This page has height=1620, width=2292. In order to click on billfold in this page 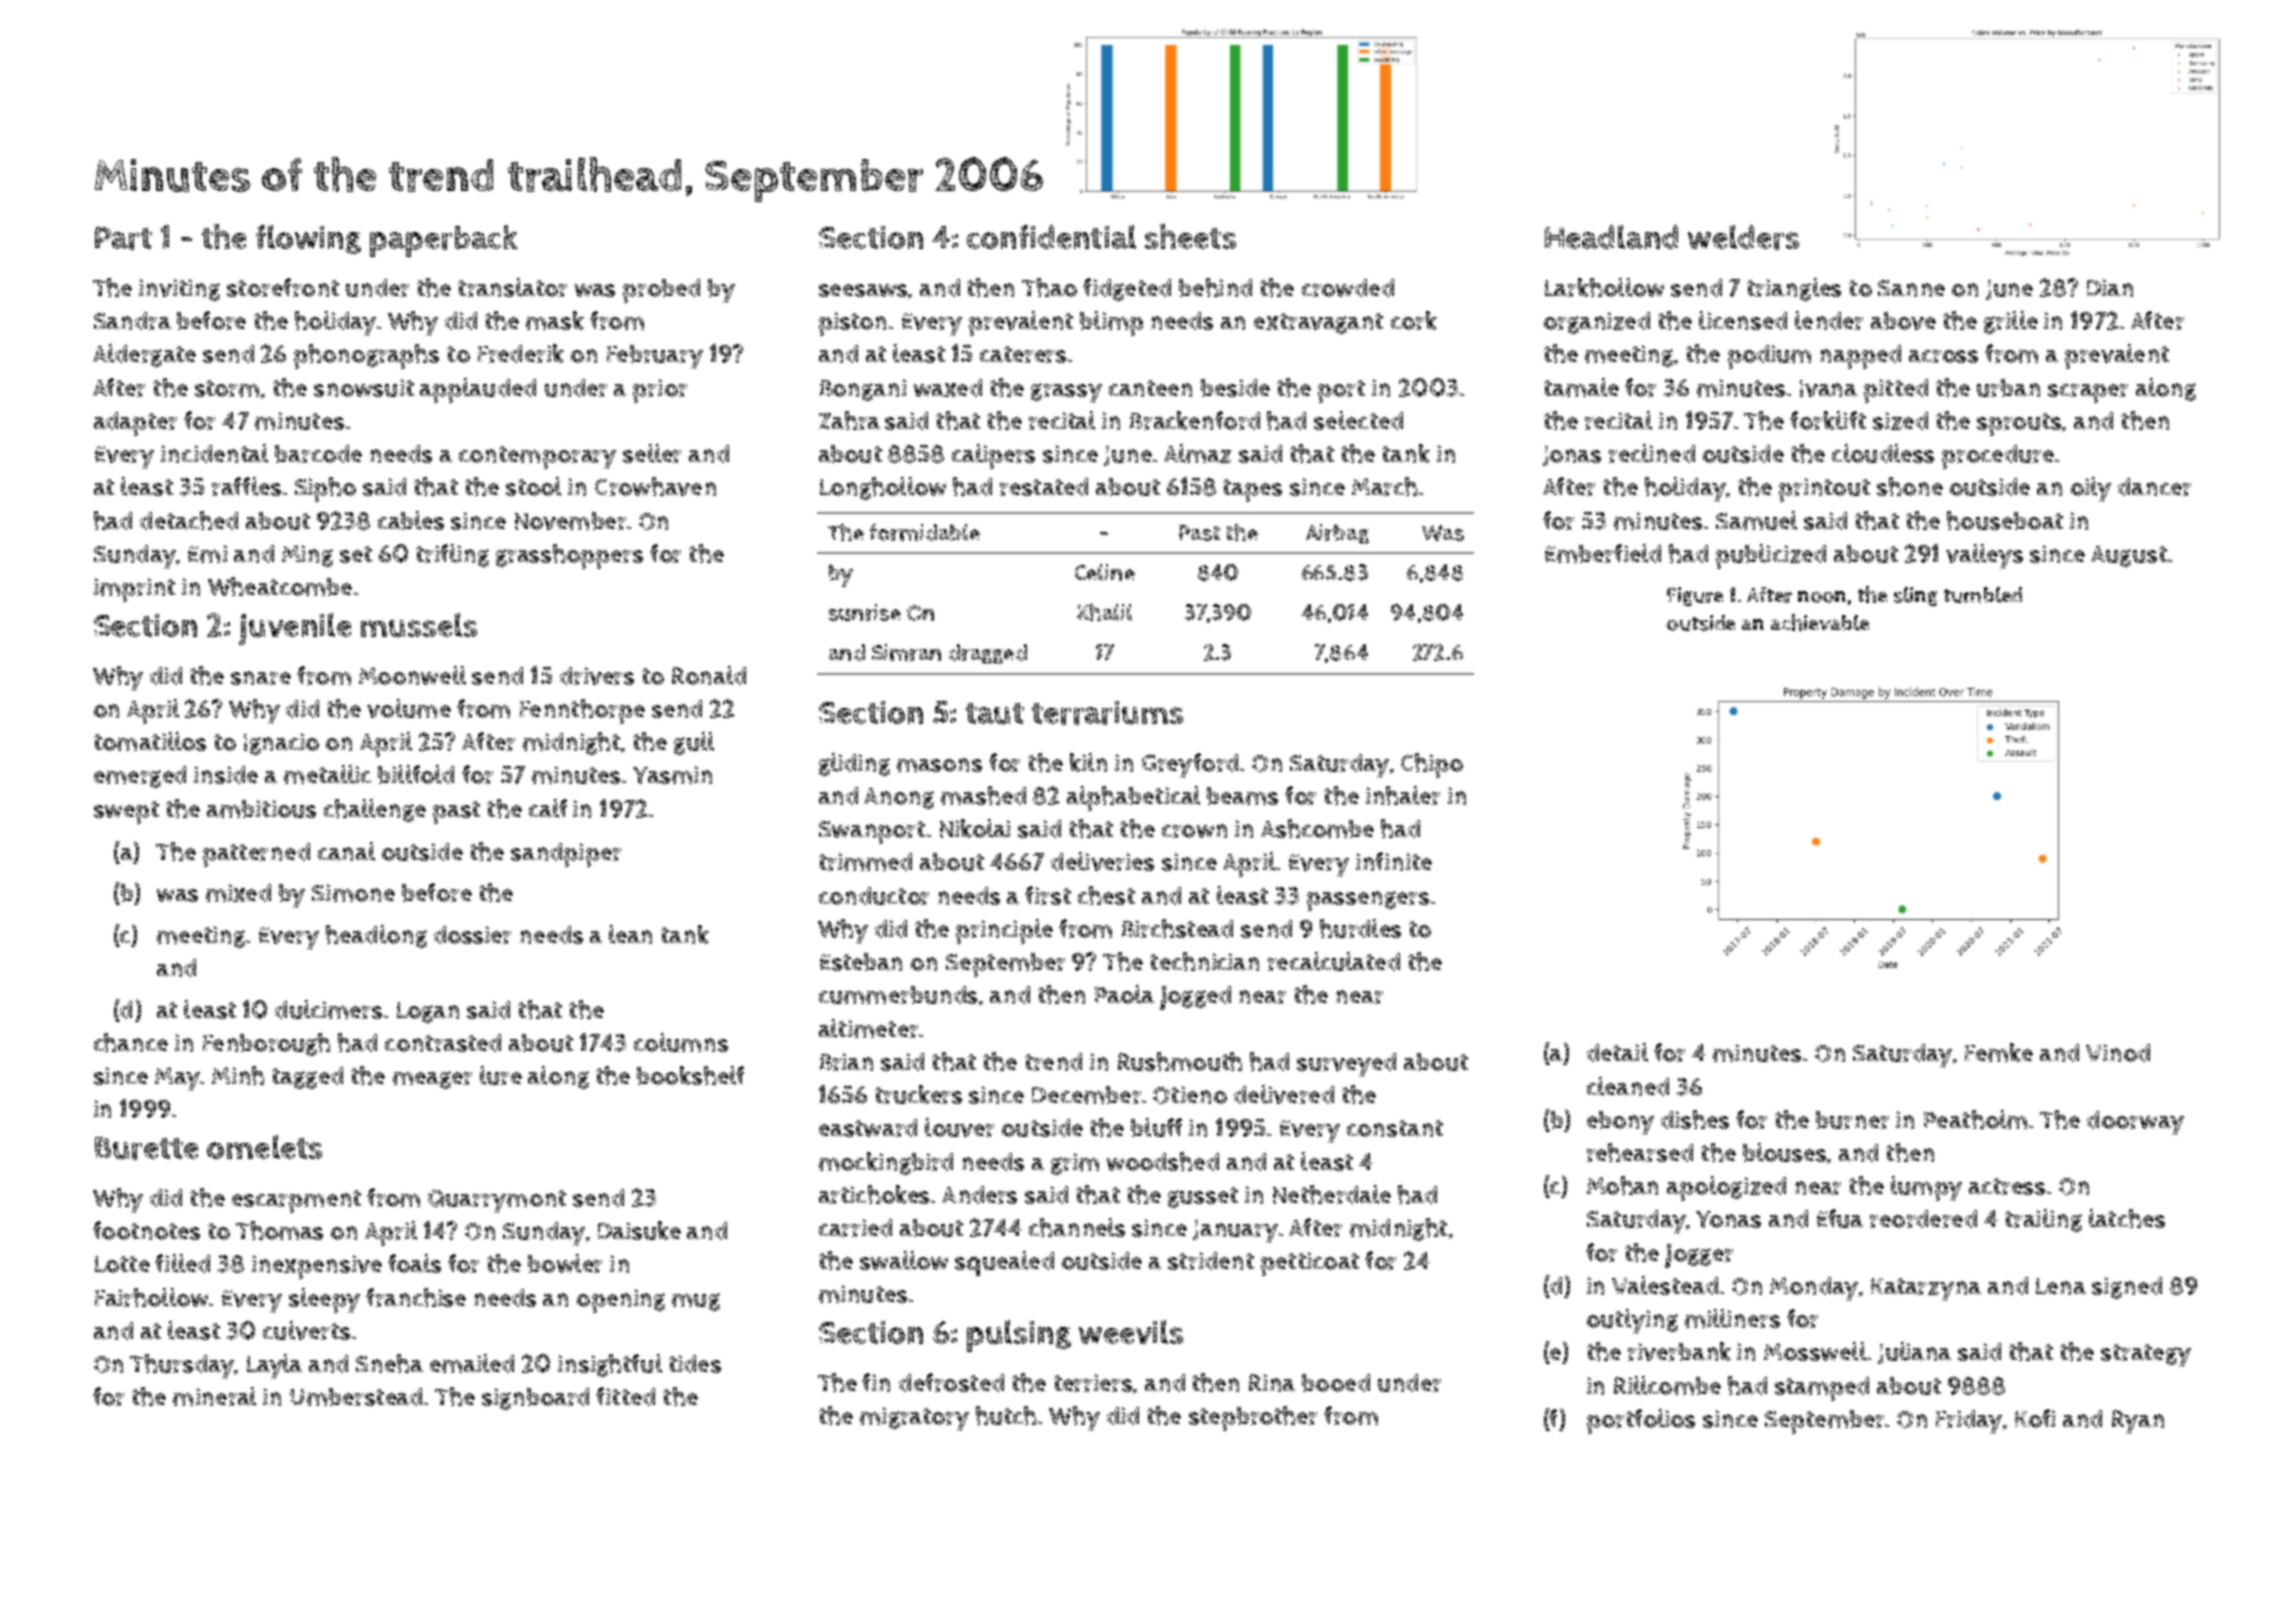, I will do `click(416, 774)`.
